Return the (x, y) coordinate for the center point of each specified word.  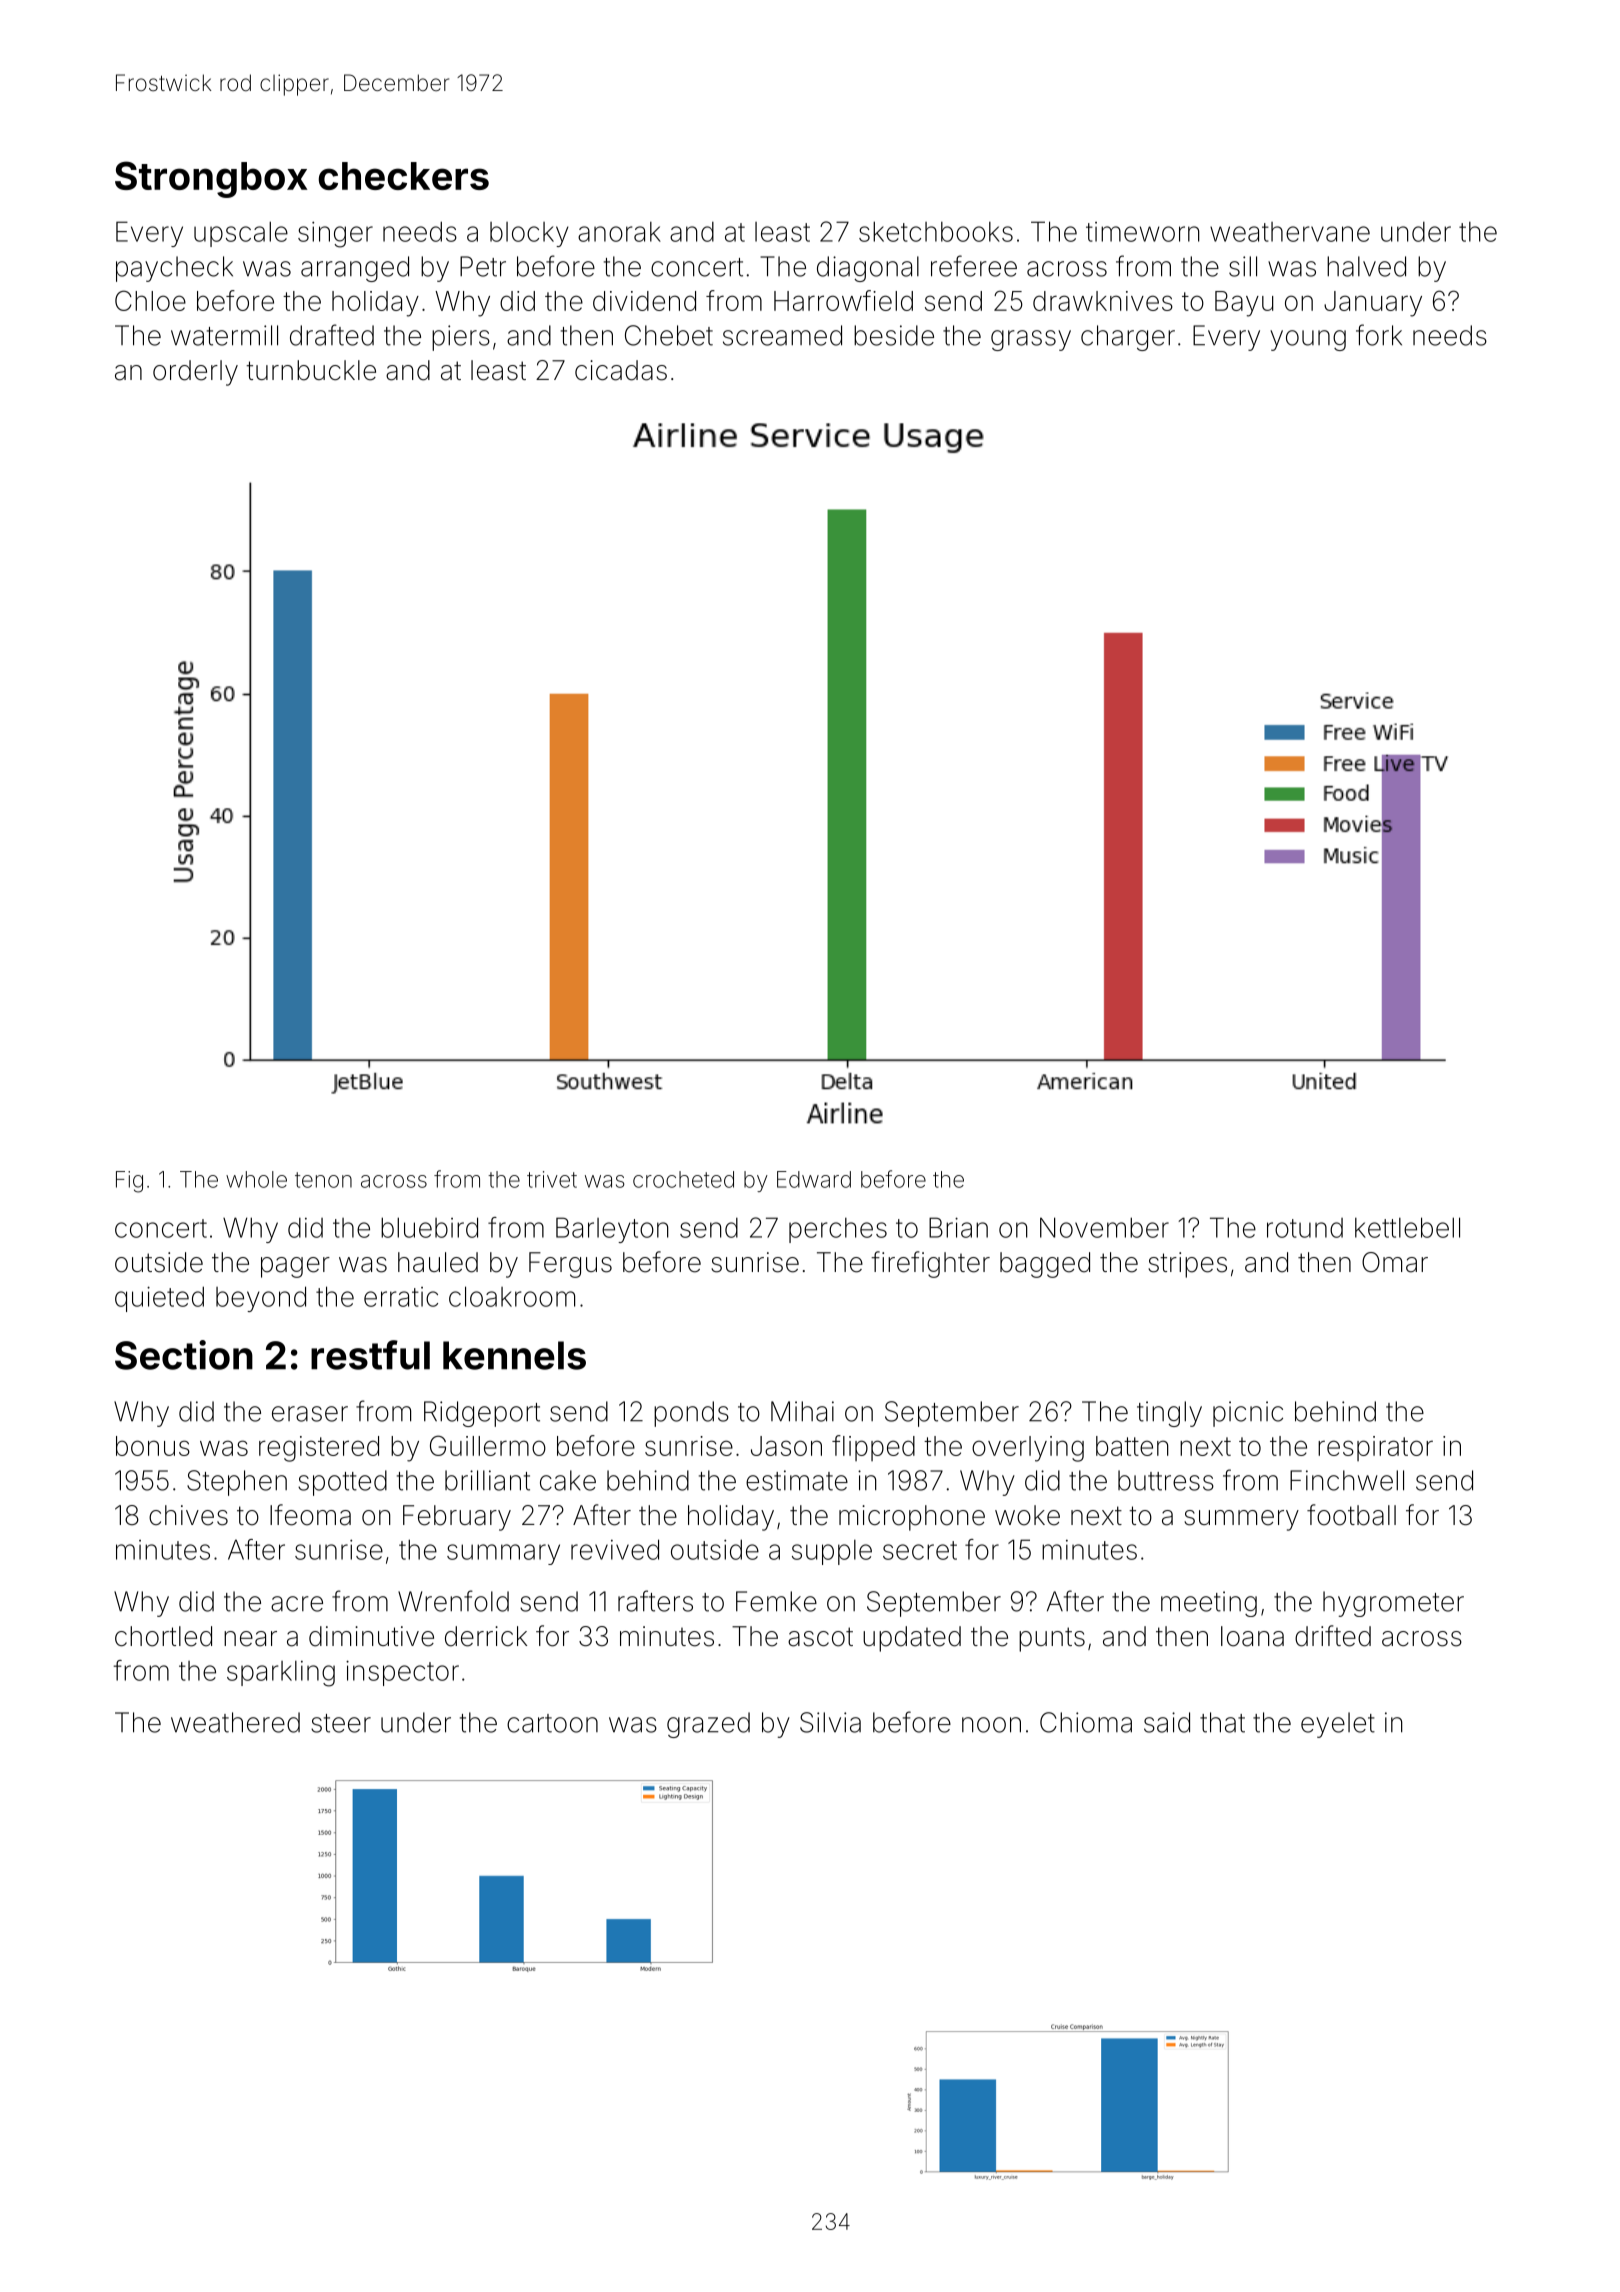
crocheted (683, 1179)
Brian (958, 1227)
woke (1027, 1515)
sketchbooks (936, 231)
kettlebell (1407, 1227)
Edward (814, 1179)
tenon (323, 1180)
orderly (195, 373)
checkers (404, 176)
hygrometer (1393, 1604)
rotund (1305, 1228)
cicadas (621, 370)
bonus (153, 1446)
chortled (163, 1636)
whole (256, 1179)
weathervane (1290, 232)
